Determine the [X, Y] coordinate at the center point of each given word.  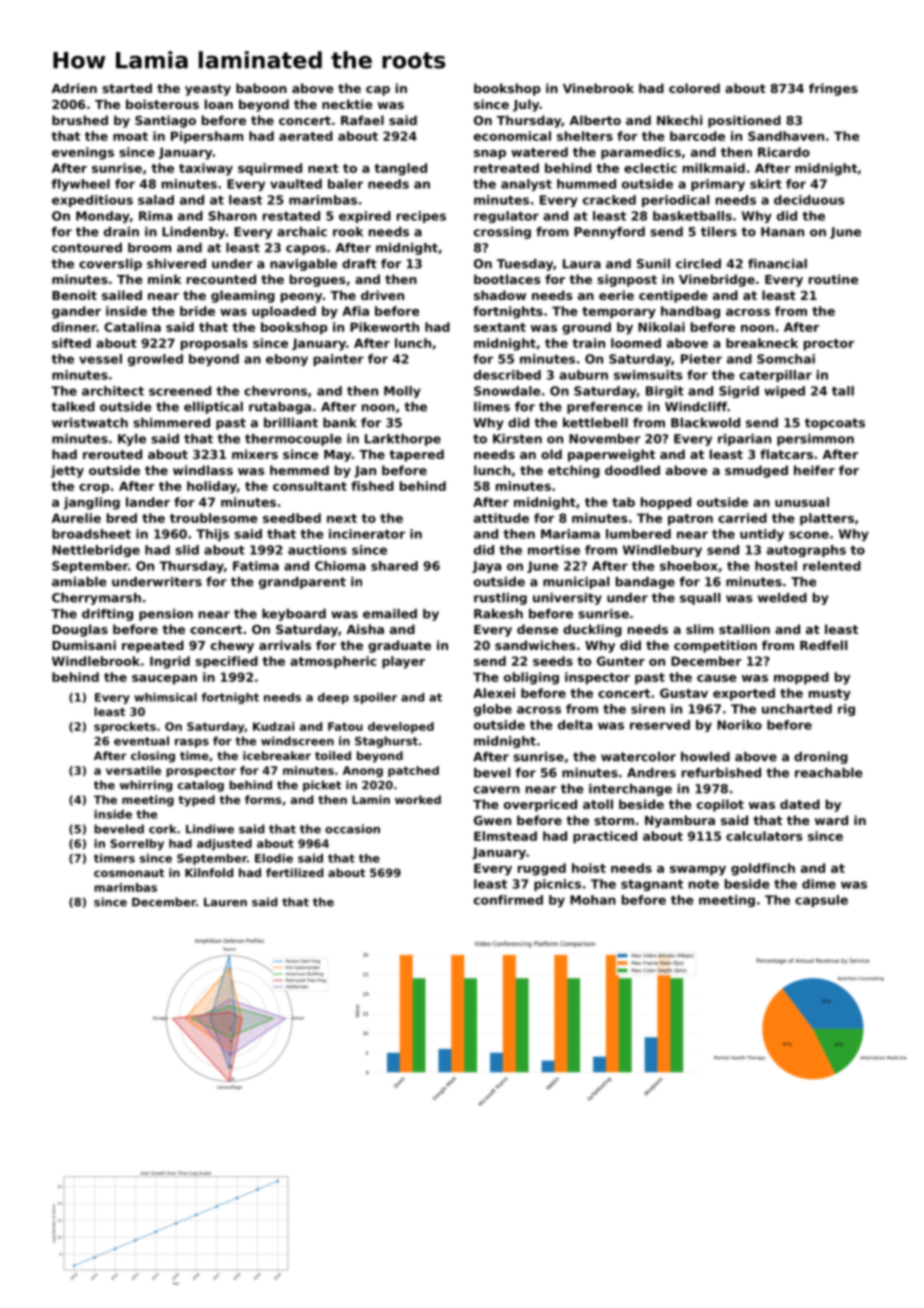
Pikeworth [384, 327]
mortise [554, 550]
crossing [502, 233]
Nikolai [661, 327]
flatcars [786, 454]
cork [162, 829]
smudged [756, 471]
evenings [83, 153]
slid [187, 550]
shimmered [171, 423]
